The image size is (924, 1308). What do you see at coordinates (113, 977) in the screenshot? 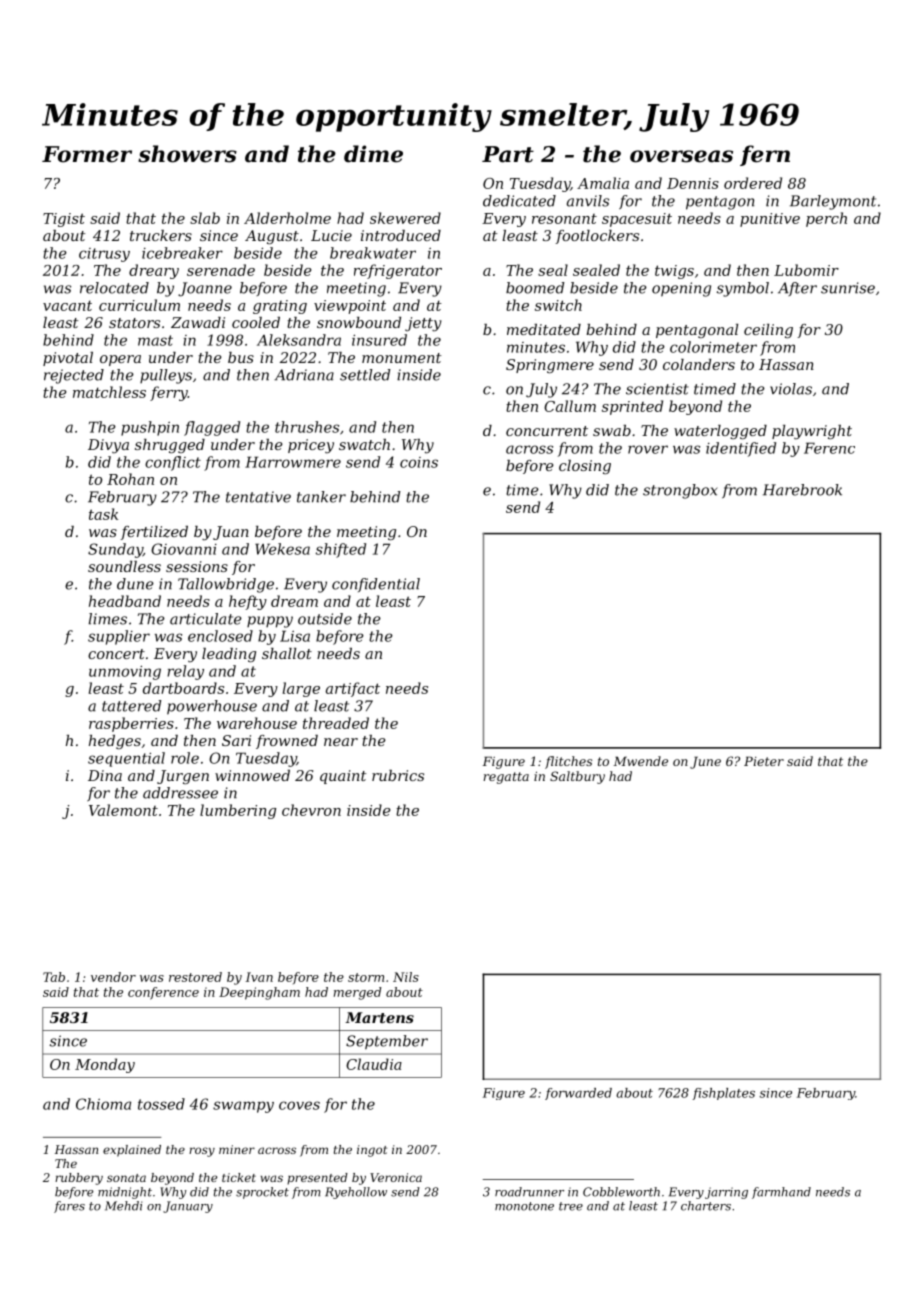
I see `vendor` at bounding box center [113, 977].
